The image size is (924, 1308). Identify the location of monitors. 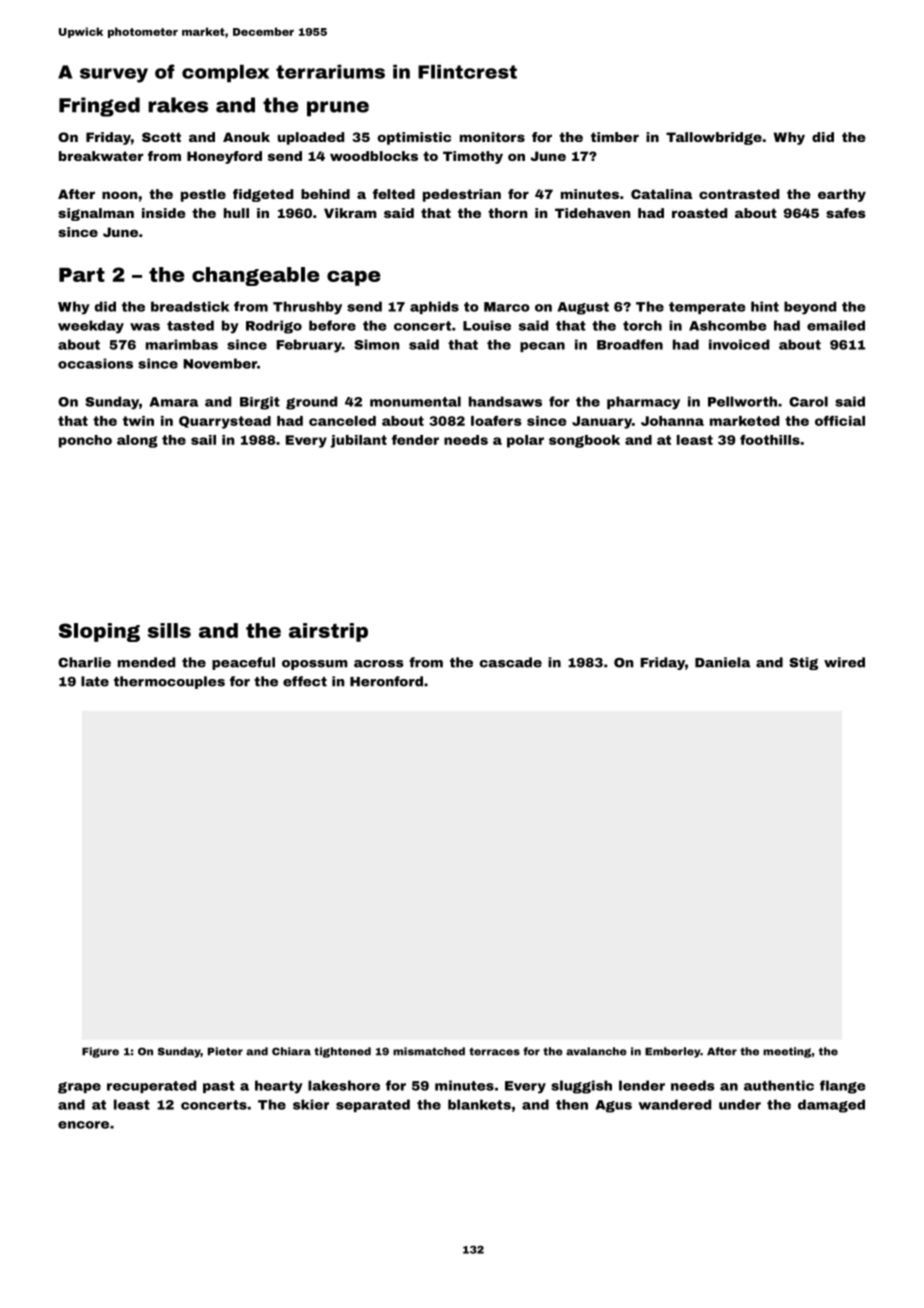
(492, 137).
